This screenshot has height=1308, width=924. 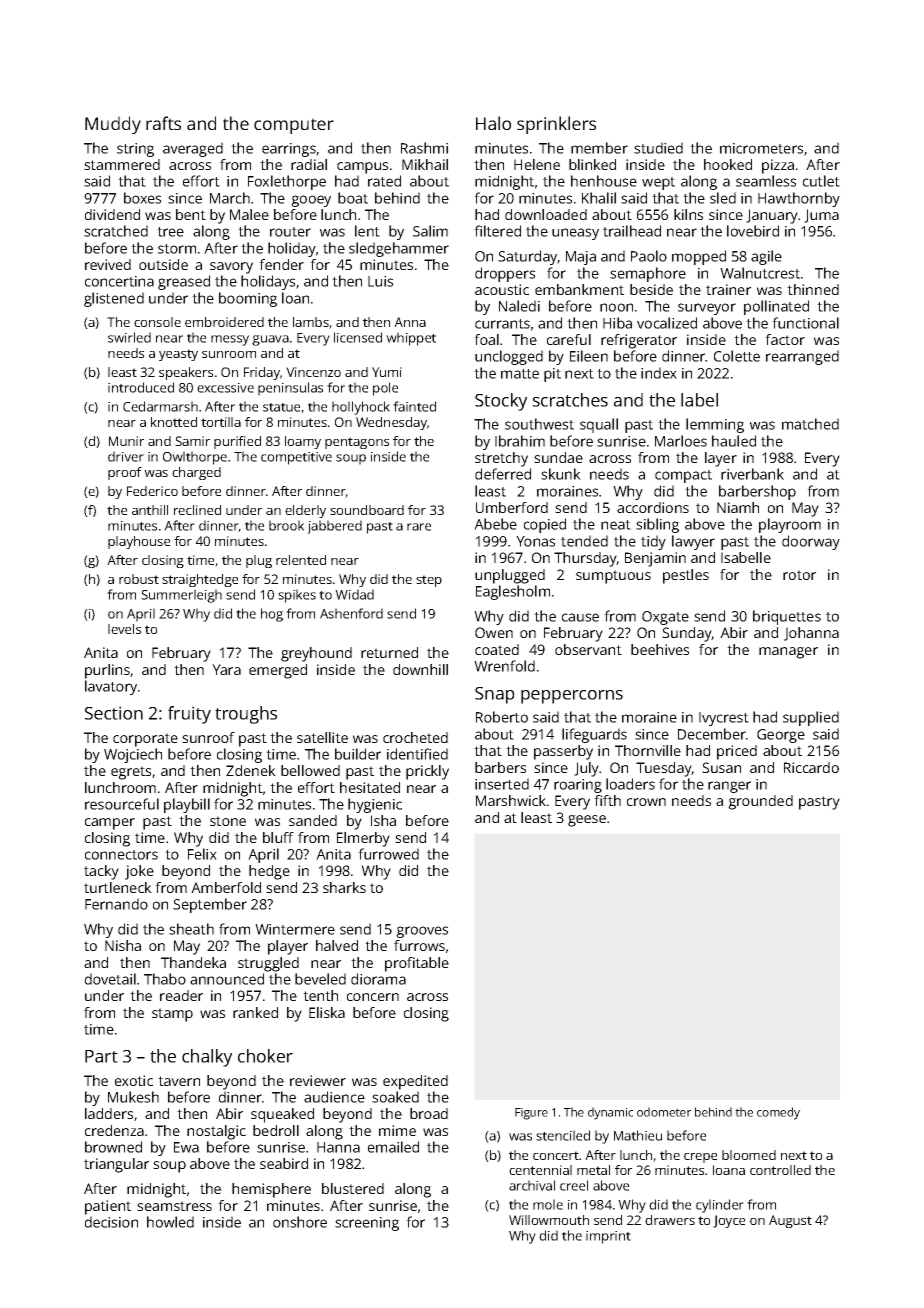 What do you see at coordinates (761, 148) in the screenshot?
I see `micrometers` at bounding box center [761, 148].
